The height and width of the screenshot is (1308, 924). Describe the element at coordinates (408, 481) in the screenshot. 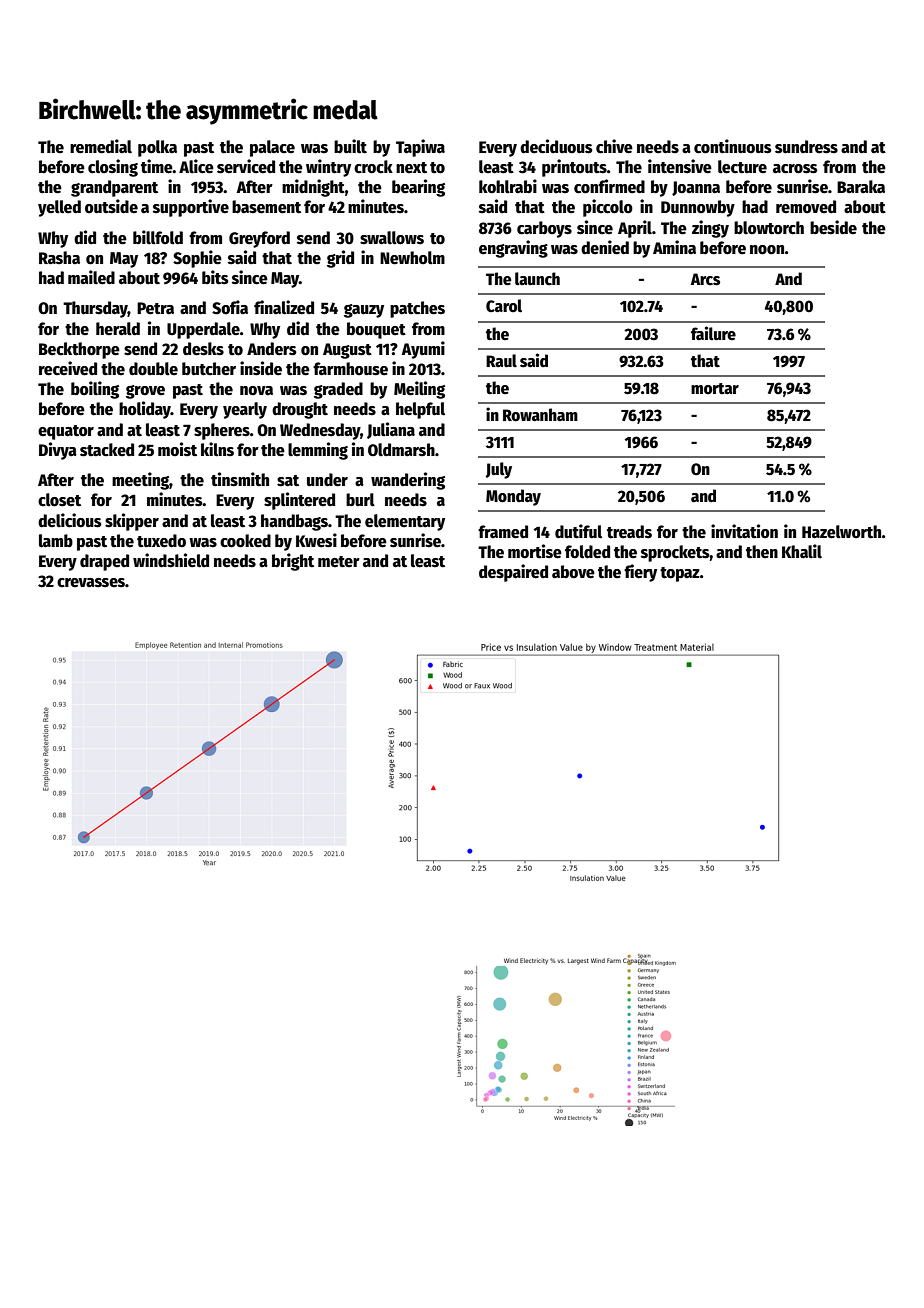

I see `wandering` at that location.
